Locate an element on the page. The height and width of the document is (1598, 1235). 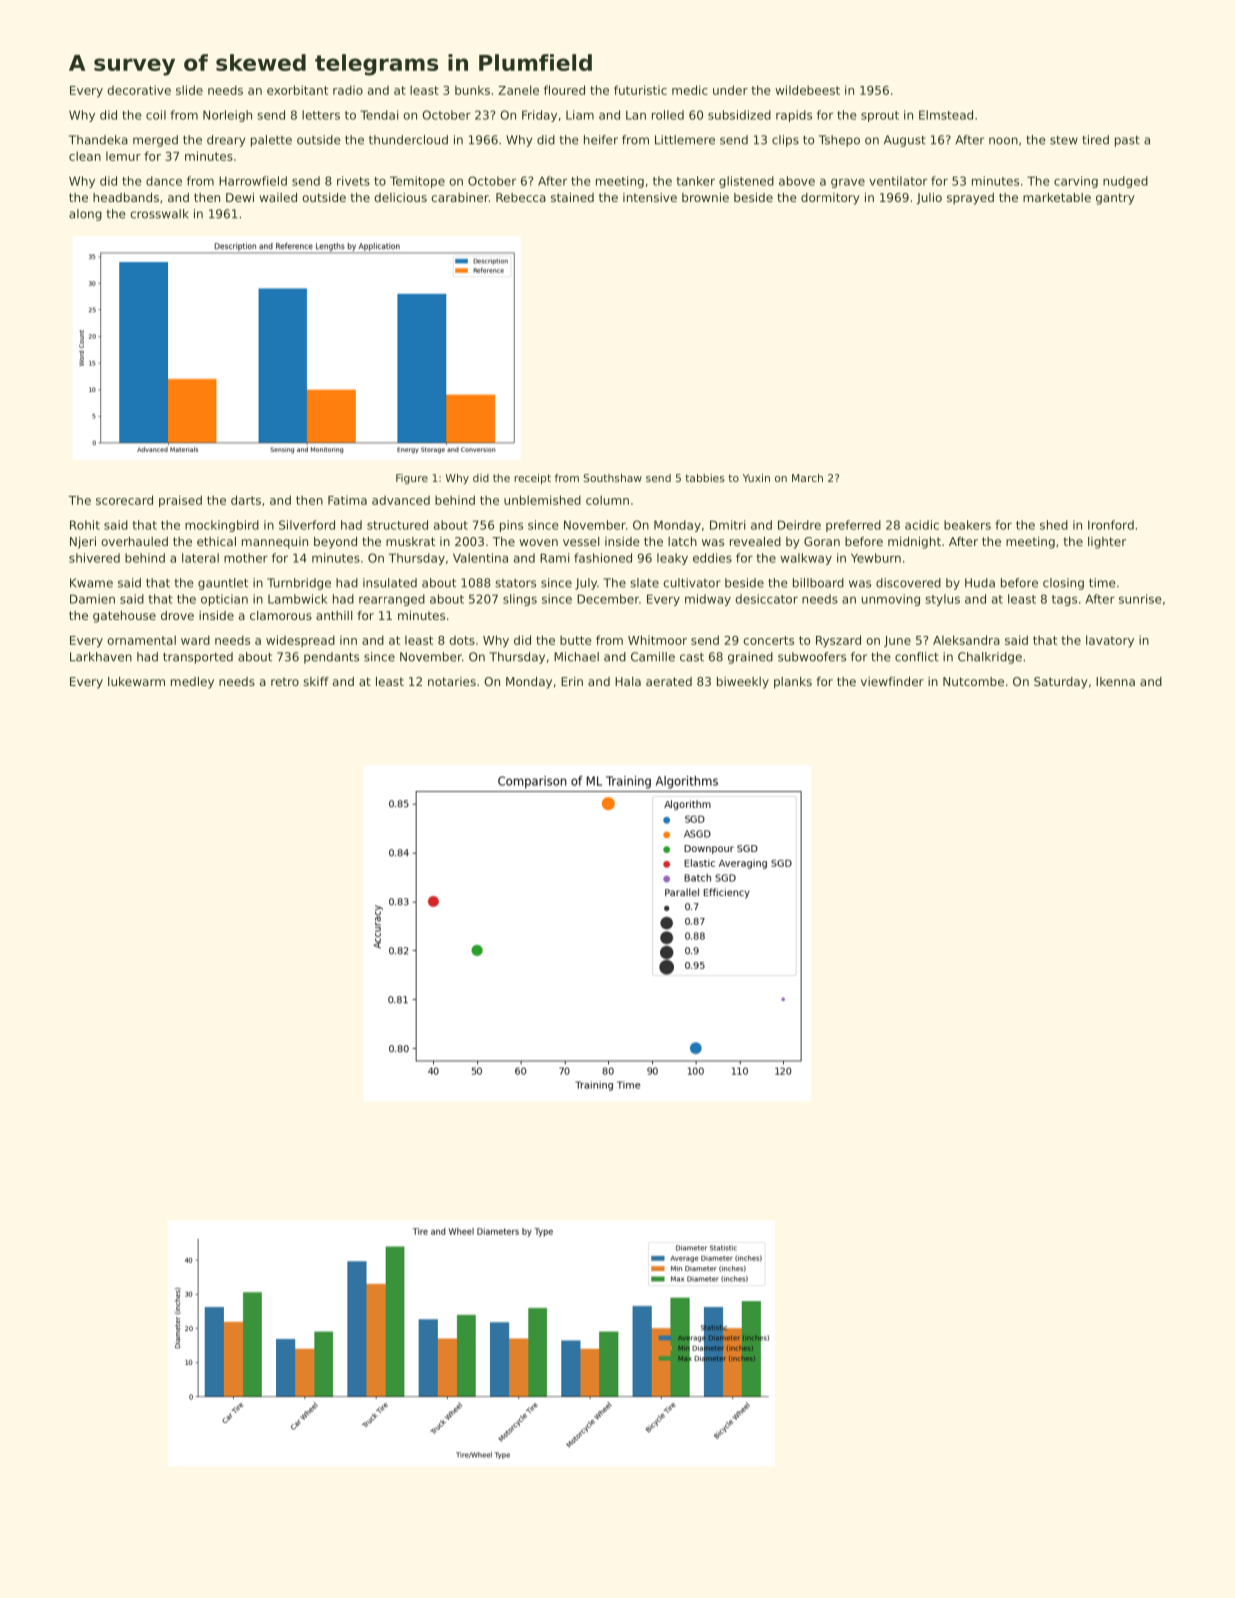
sprayed is located at coordinates (970, 199).
